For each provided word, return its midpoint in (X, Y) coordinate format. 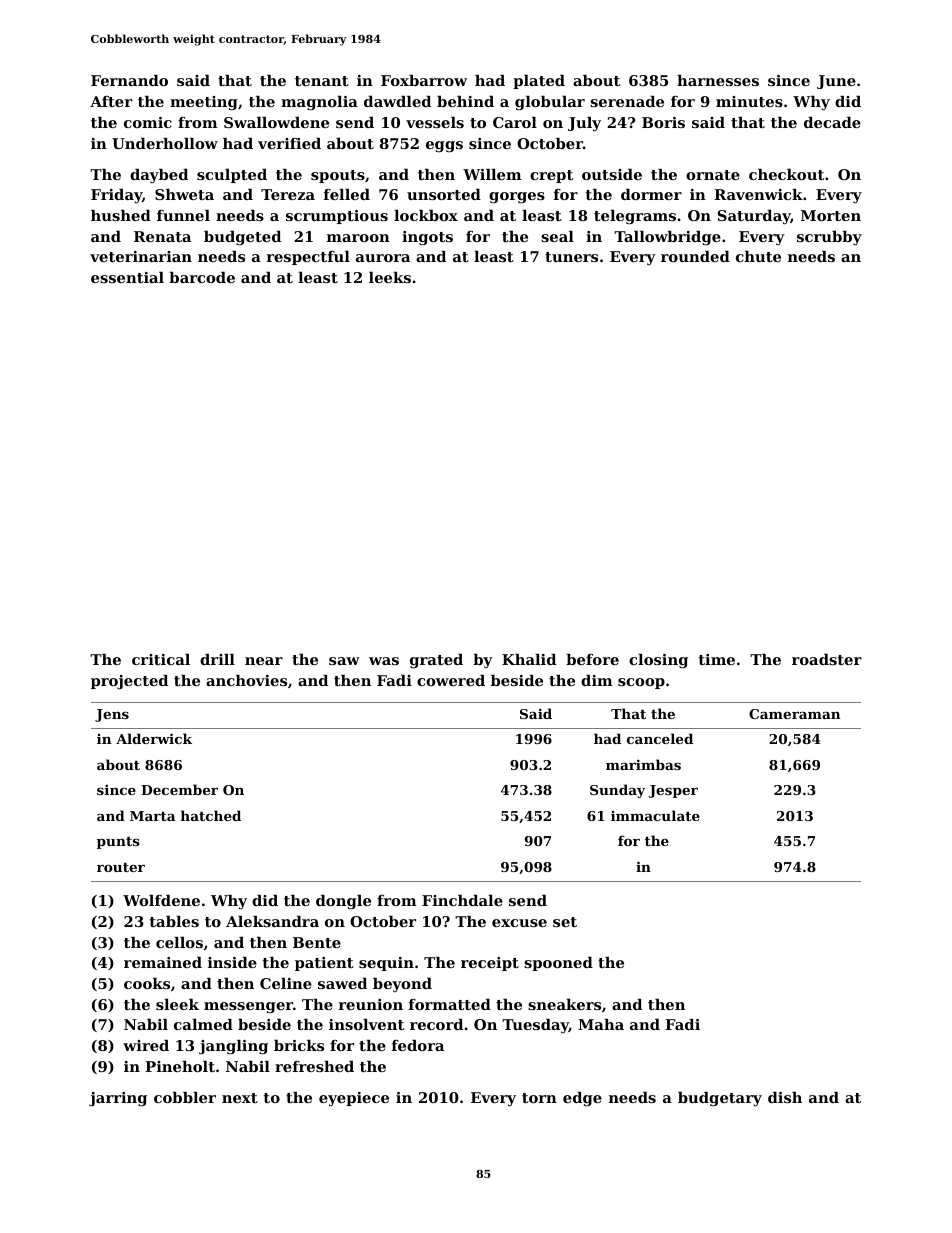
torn (539, 1098)
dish (785, 1097)
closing (658, 661)
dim (597, 680)
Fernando (129, 80)
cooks (147, 983)
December (179, 789)
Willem (492, 174)
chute (758, 256)
